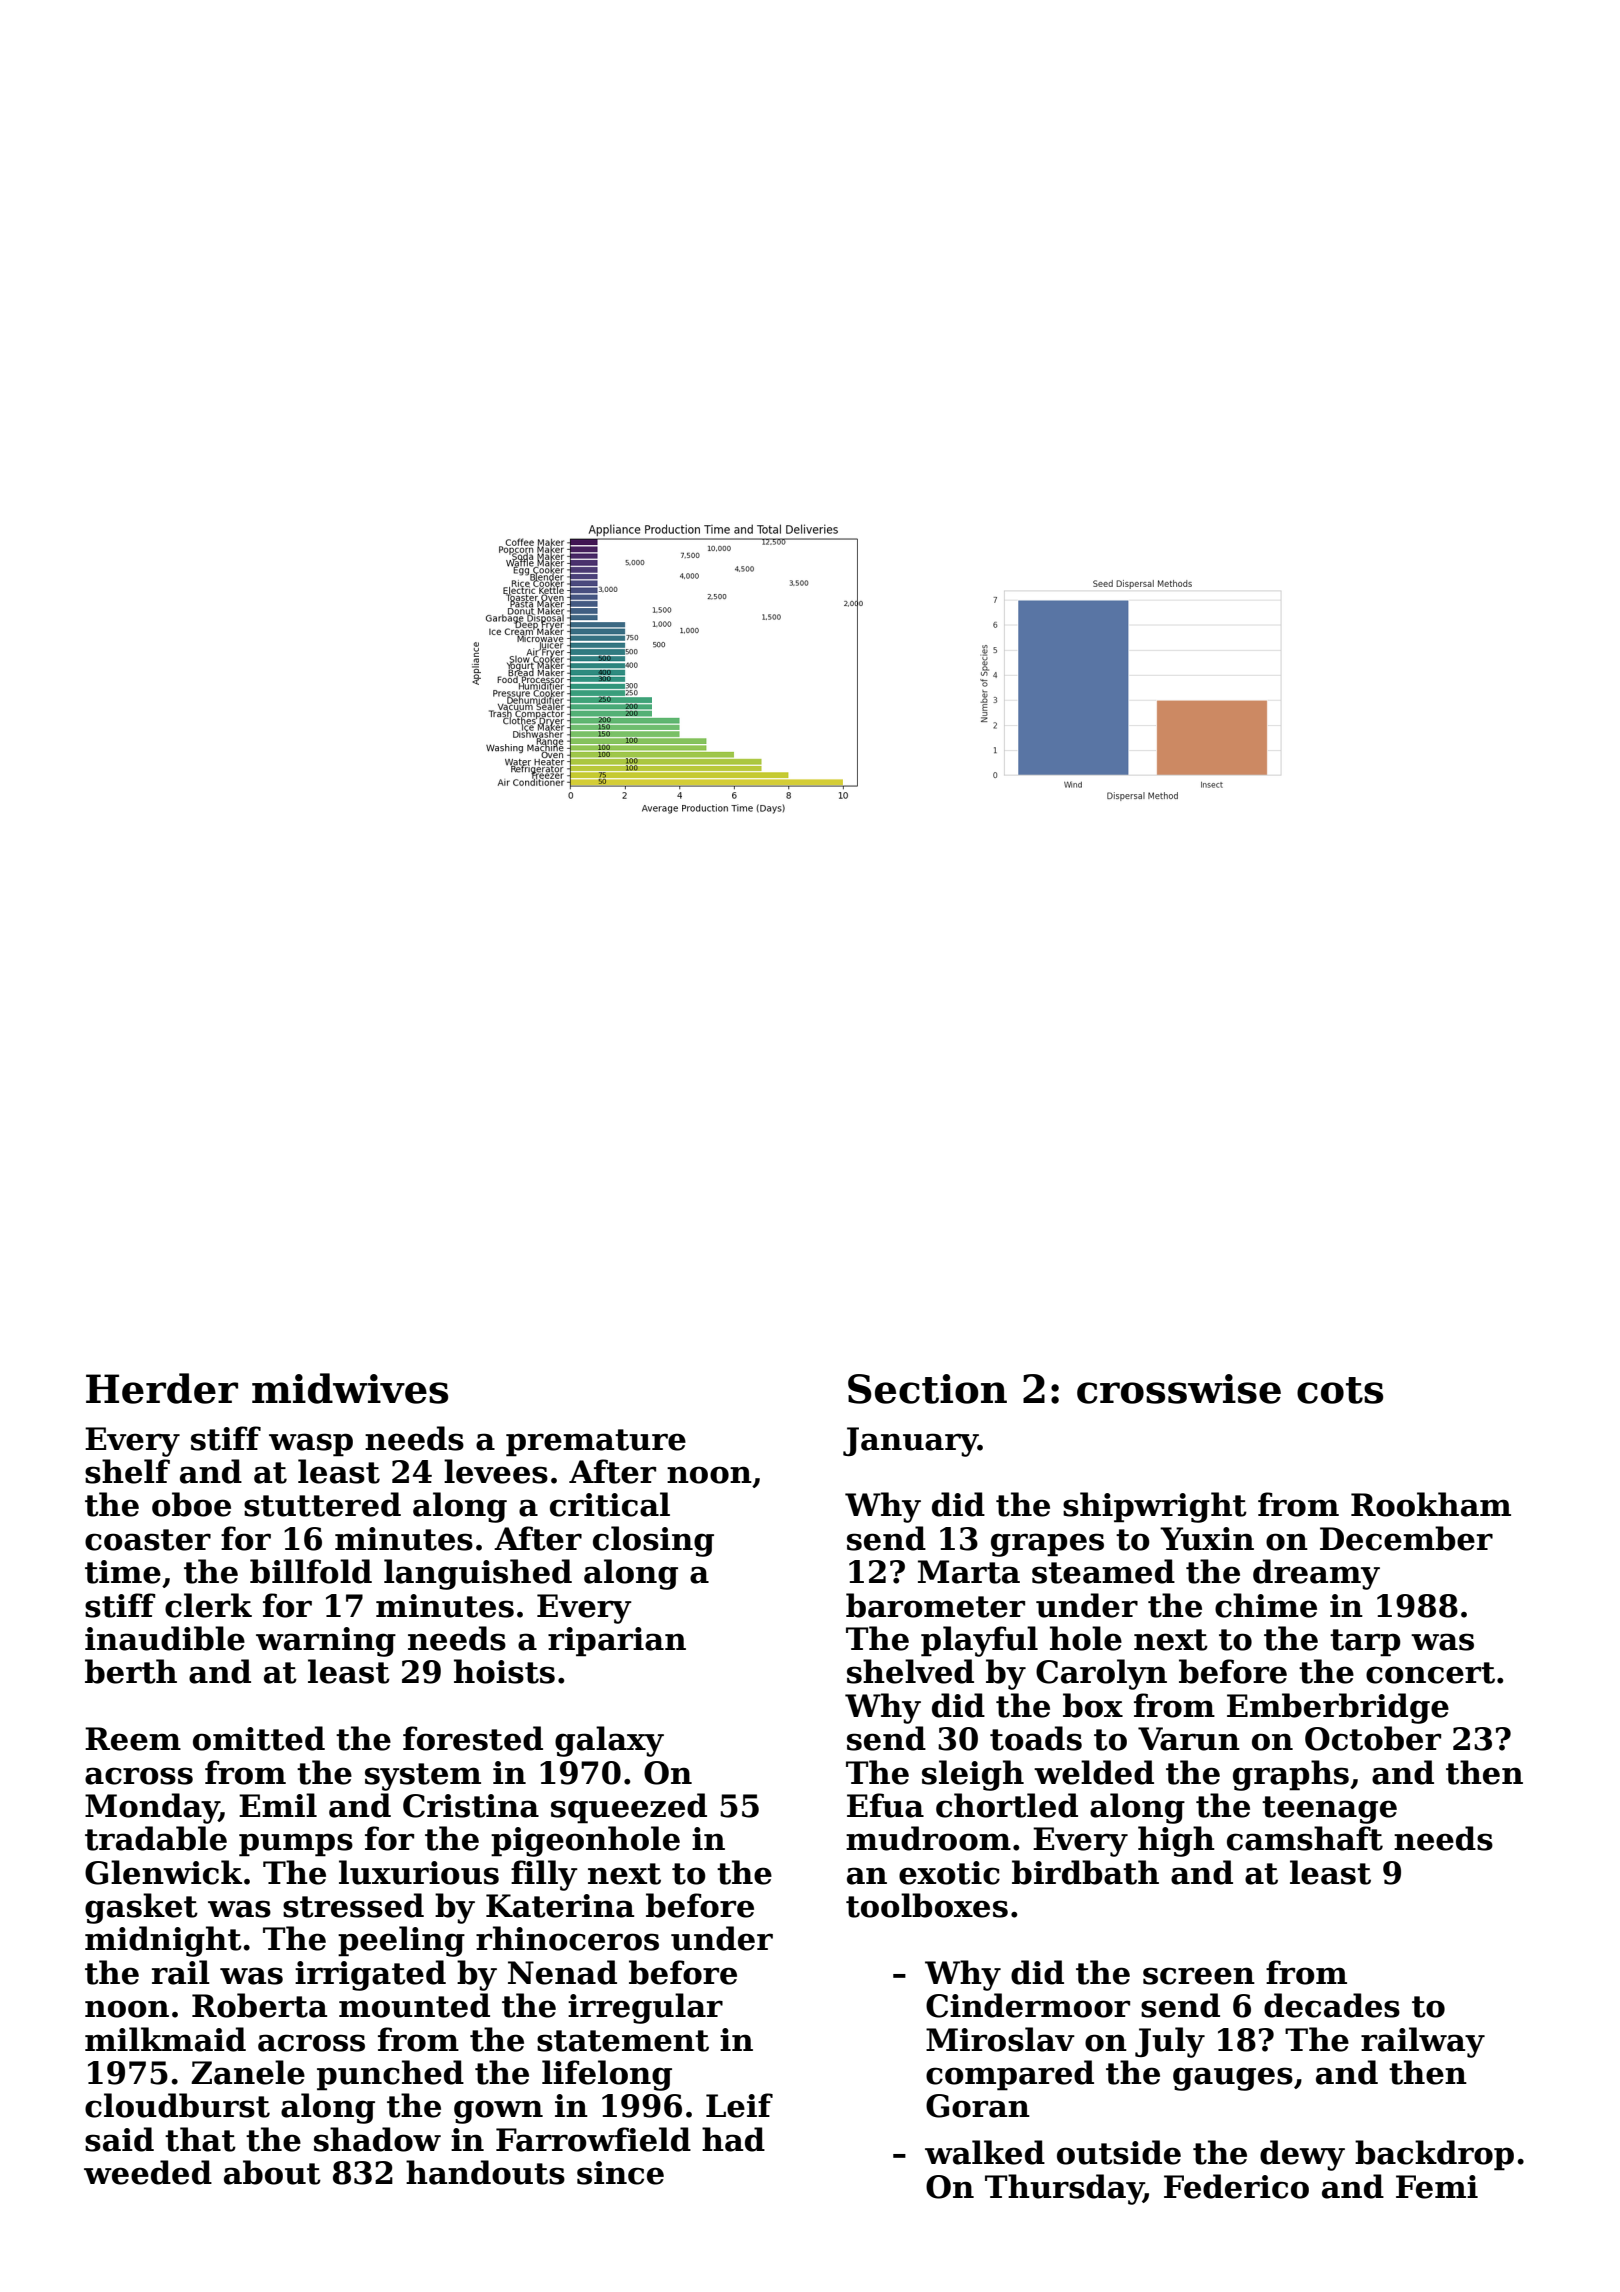 Image resolution: width=1620 pixels, height=2292 pixels. What do you see at coordinates (1340, 1390) in the screenshot?
I see `cots` at bounding box center [1340, 1390].
